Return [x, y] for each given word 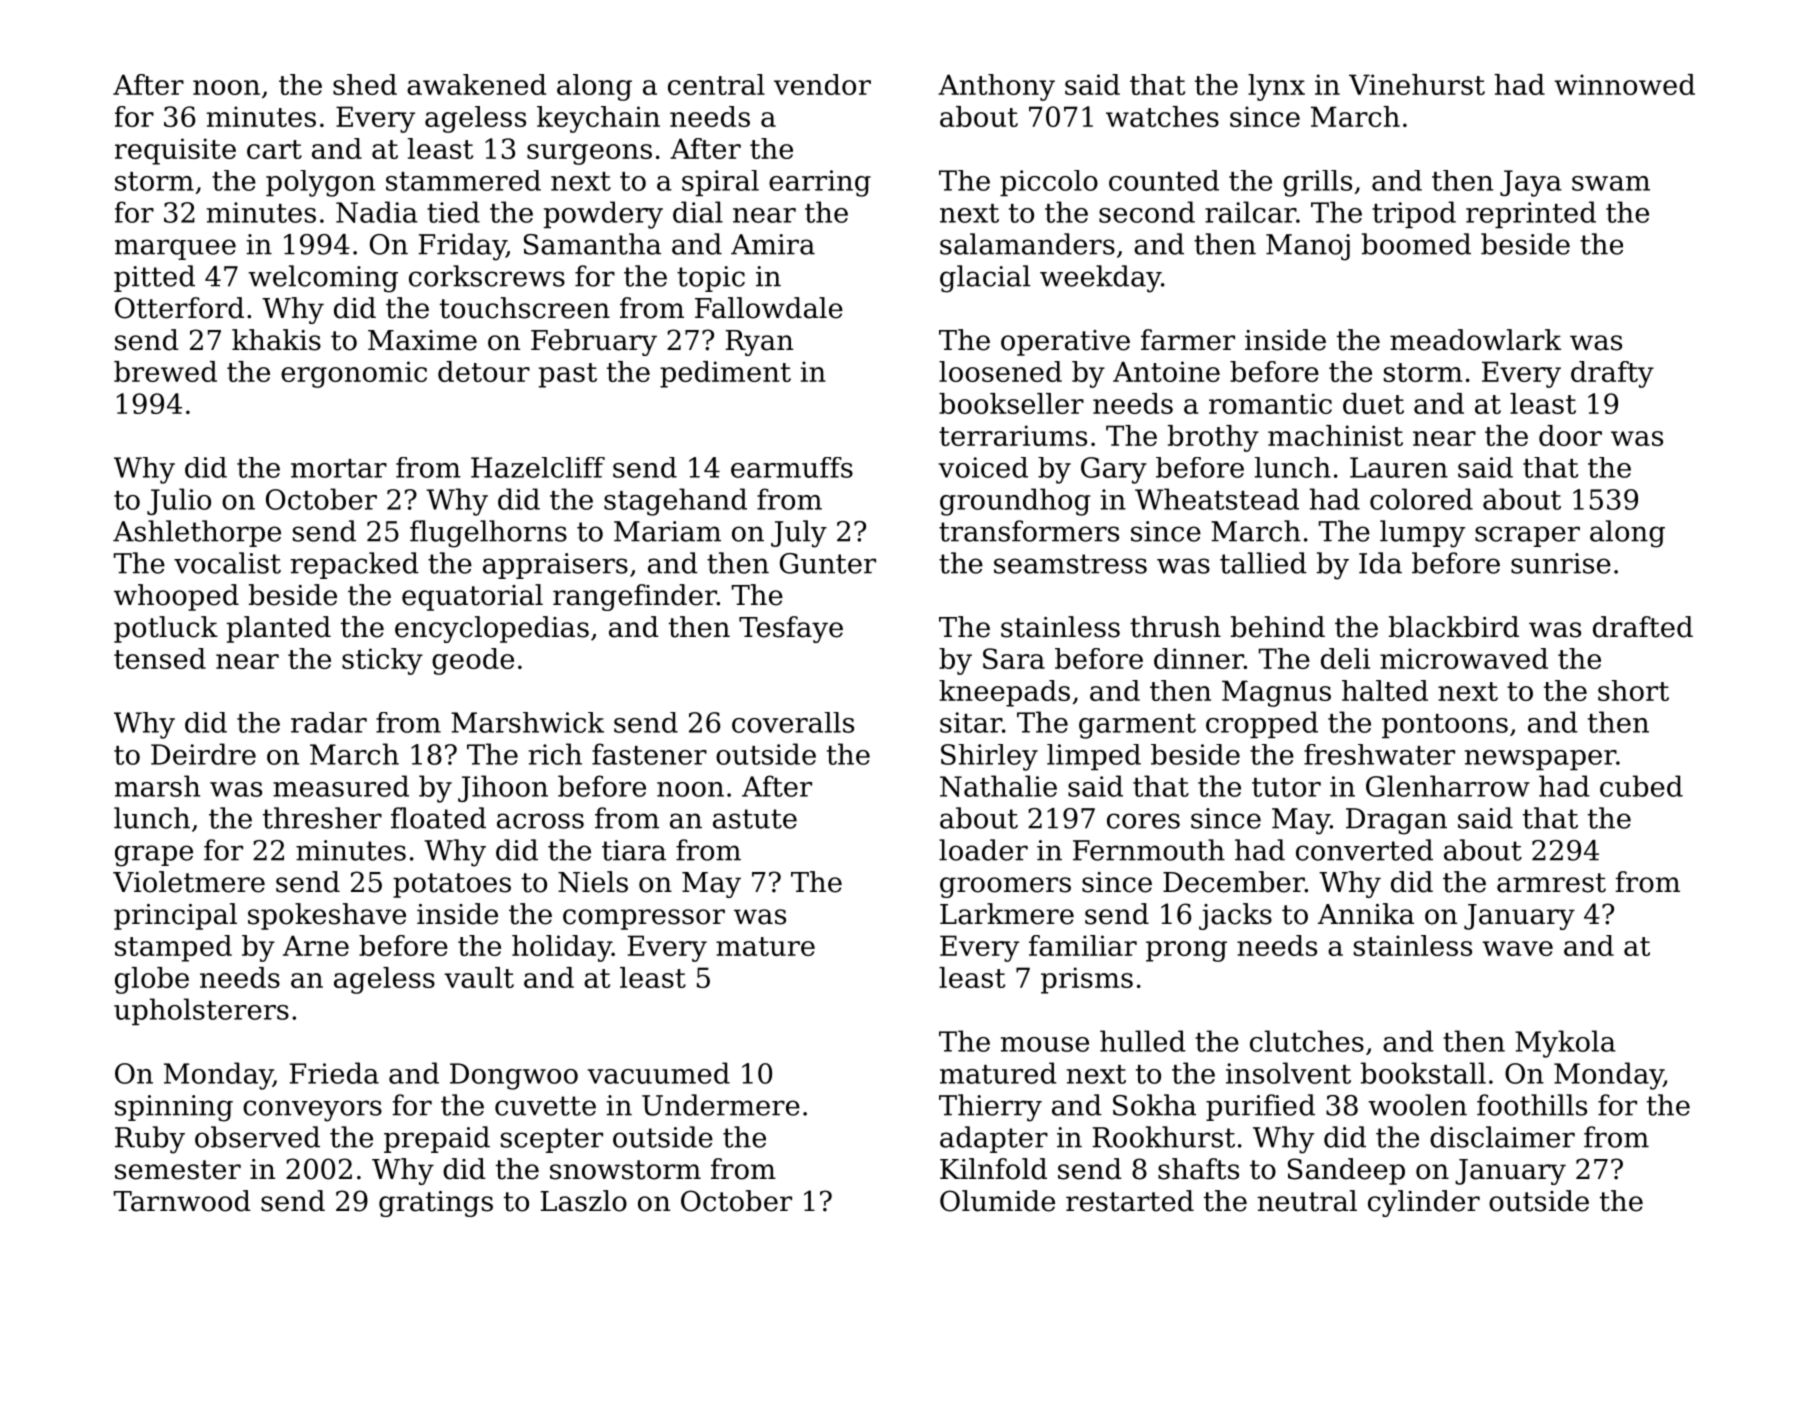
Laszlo [584, 1201]
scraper [1527, 536]
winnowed [1624, 84]
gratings [436, 1204]
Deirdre [203, 754]
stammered [463, 180]
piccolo [1049, 183]
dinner [1199, 658]
